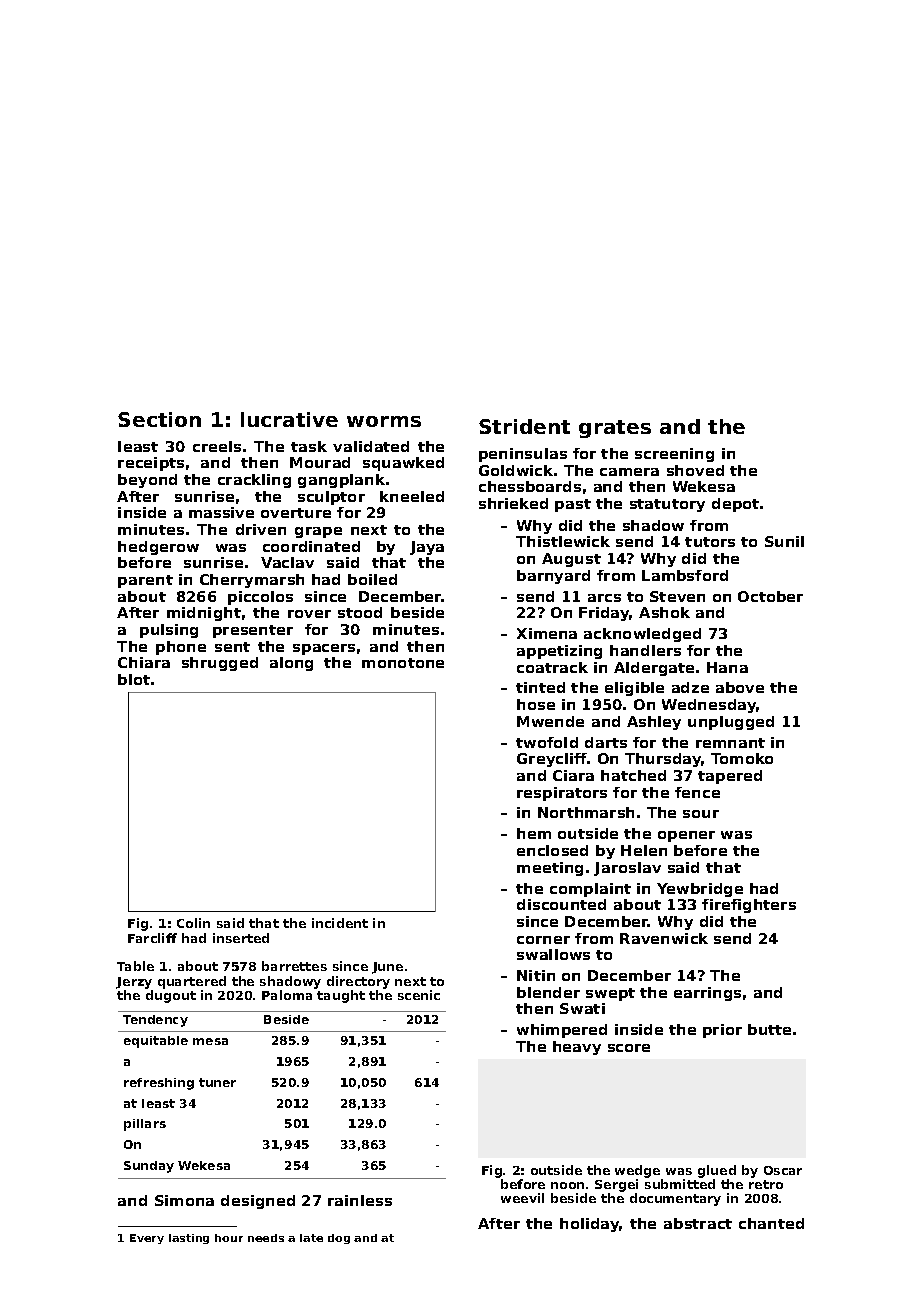  What do you see at coordinates (403, 663) in the page?
I see `monotone` at bounding box center [403, 663].
